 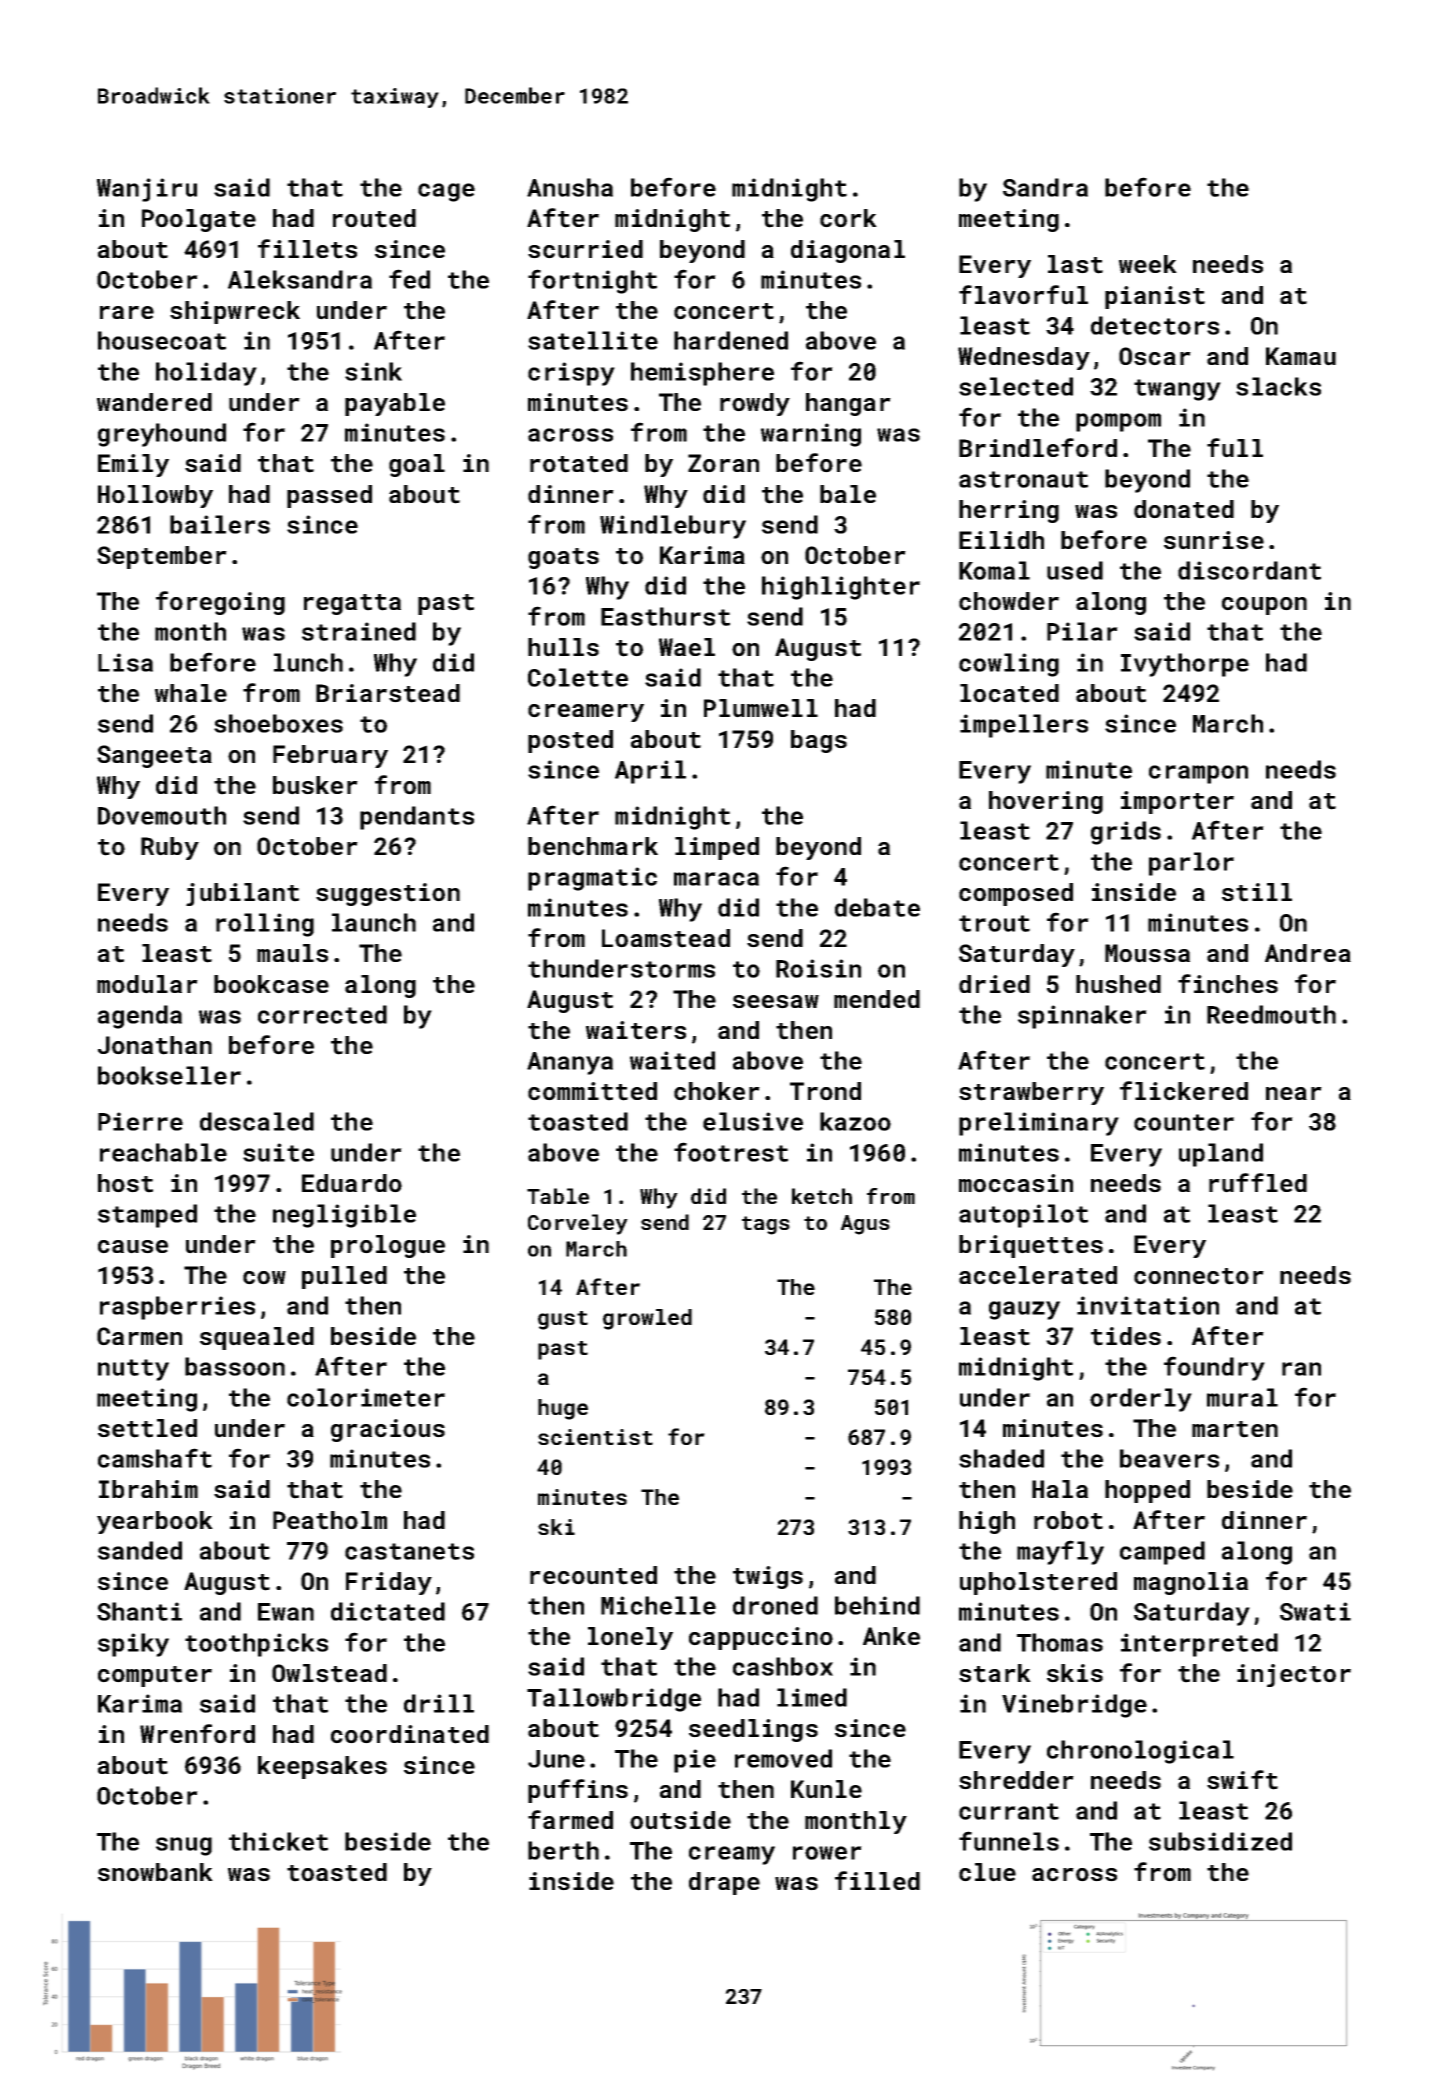 I want to click on subsidized, so click(x=1220, y=1841).
